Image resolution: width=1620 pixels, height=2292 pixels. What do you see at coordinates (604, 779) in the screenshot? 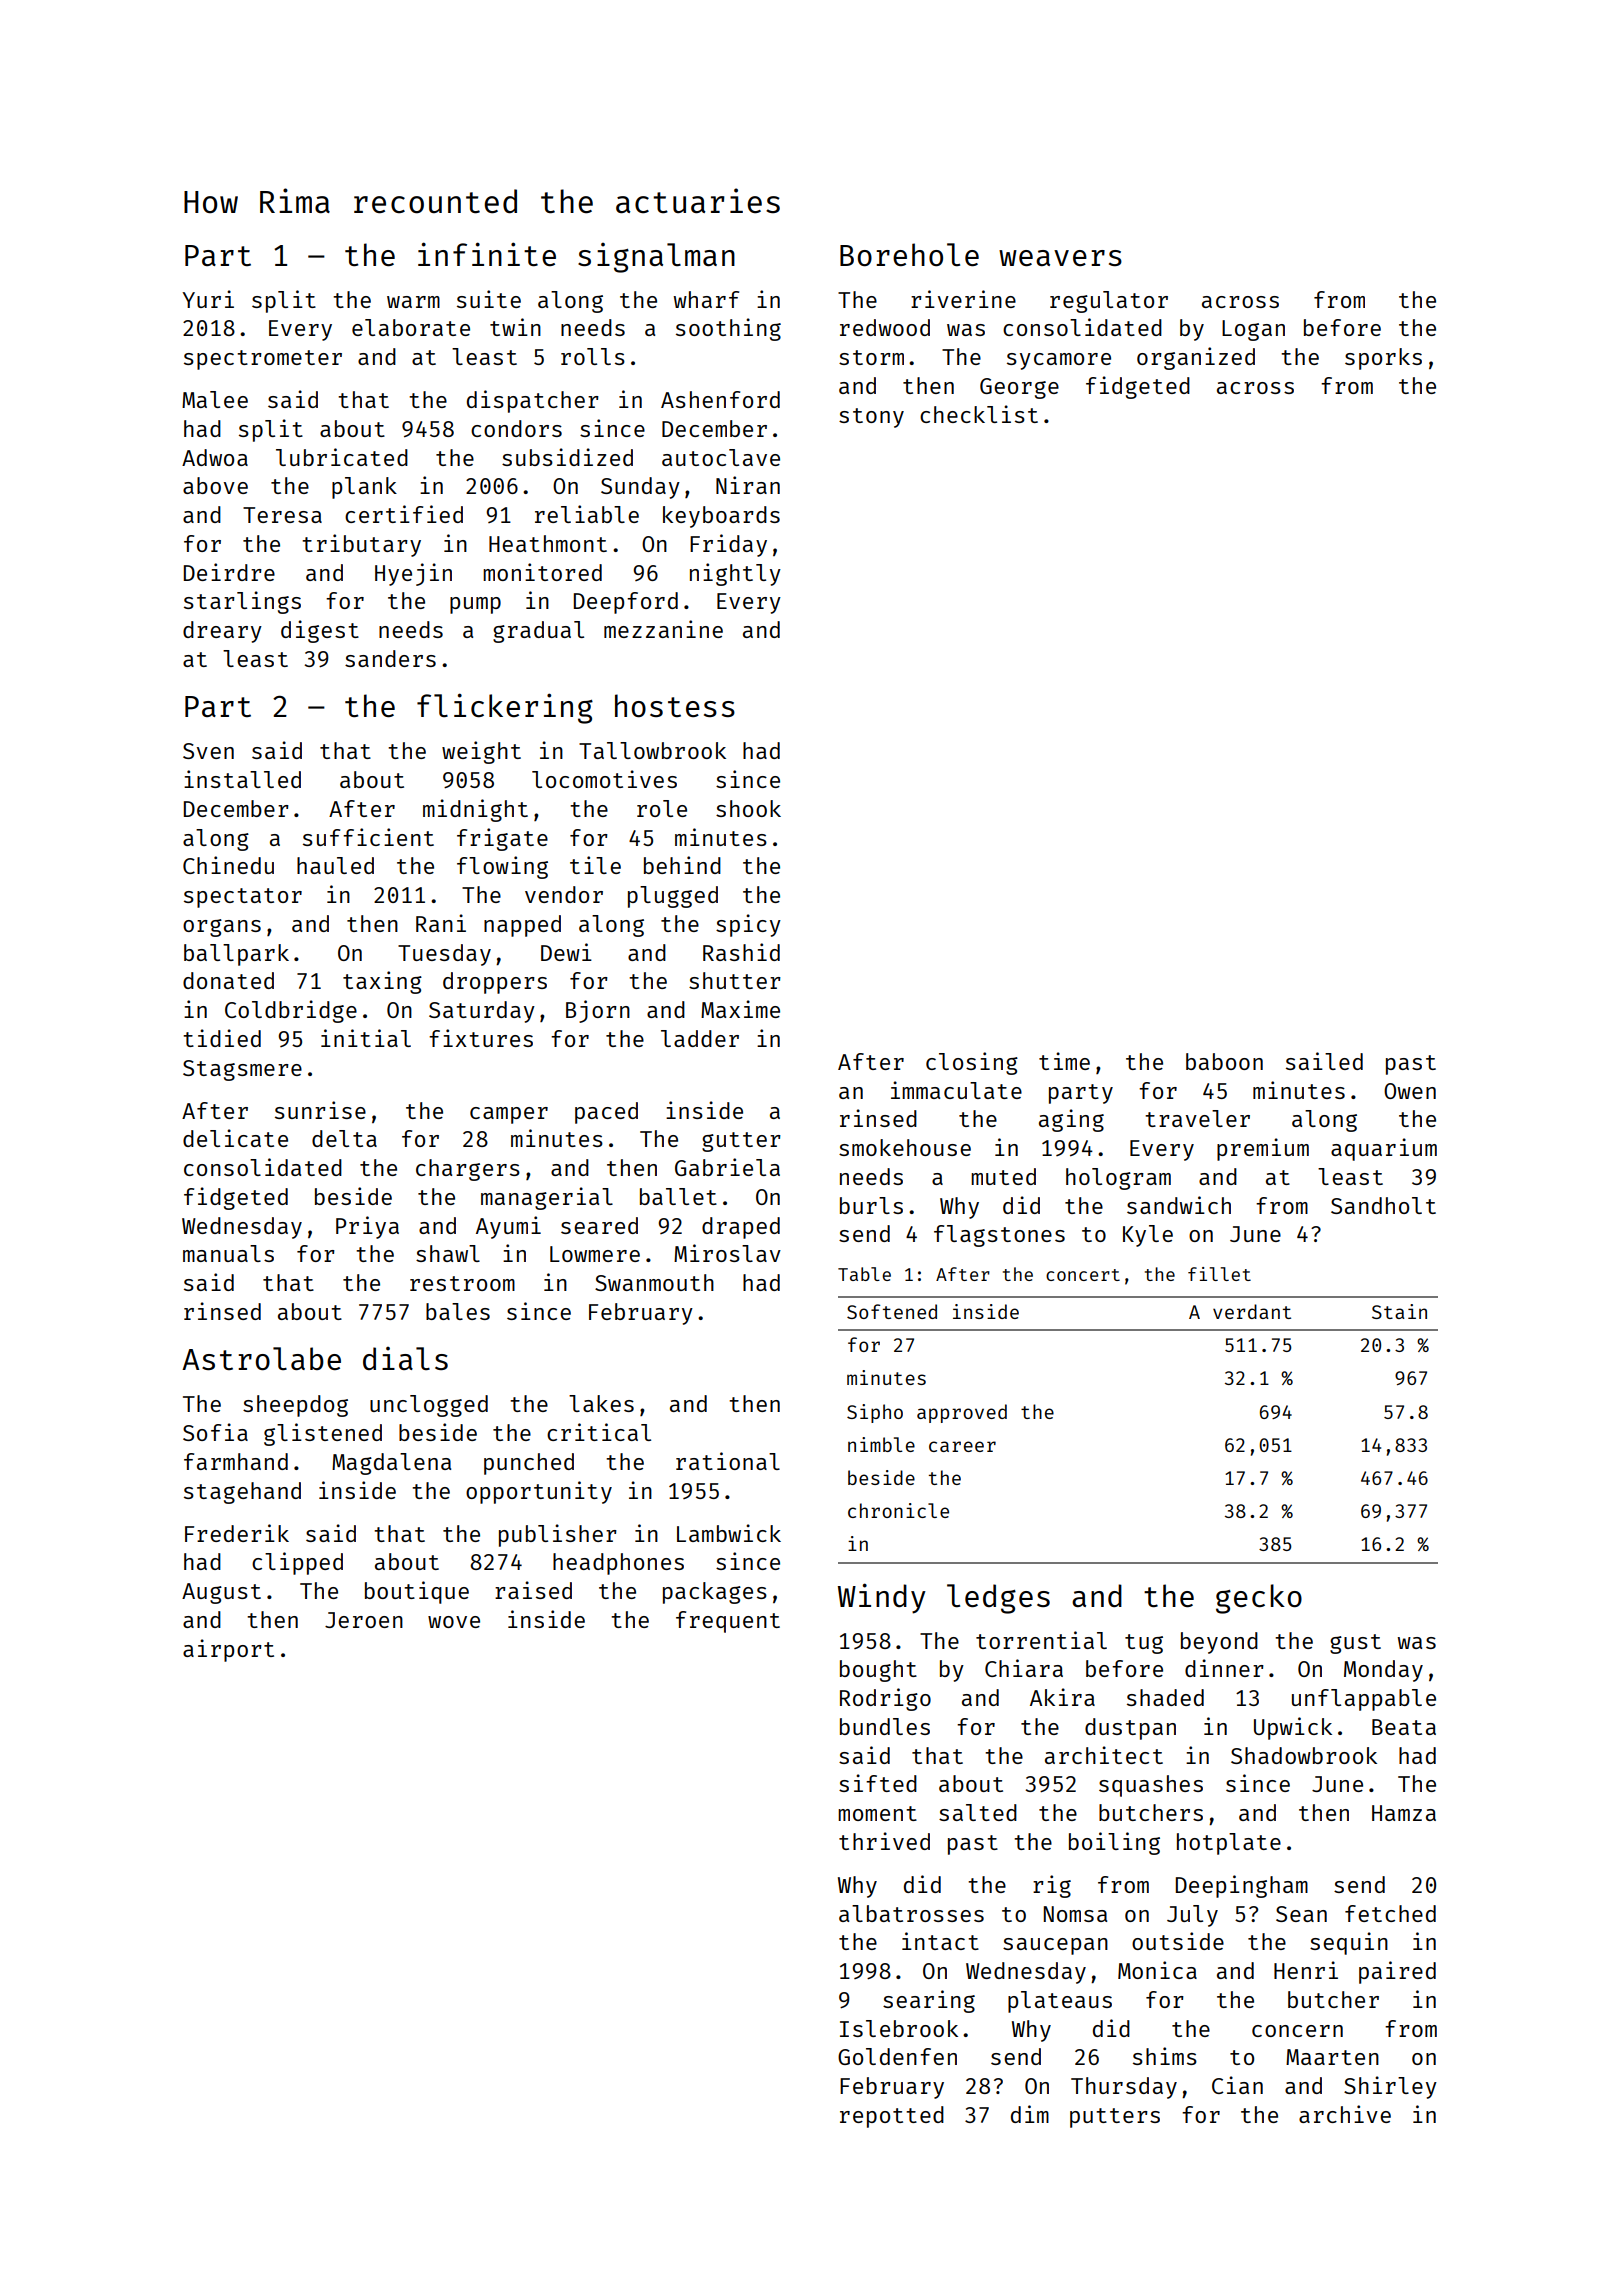
I see `locomotives` at bounding box center [604, 779].
